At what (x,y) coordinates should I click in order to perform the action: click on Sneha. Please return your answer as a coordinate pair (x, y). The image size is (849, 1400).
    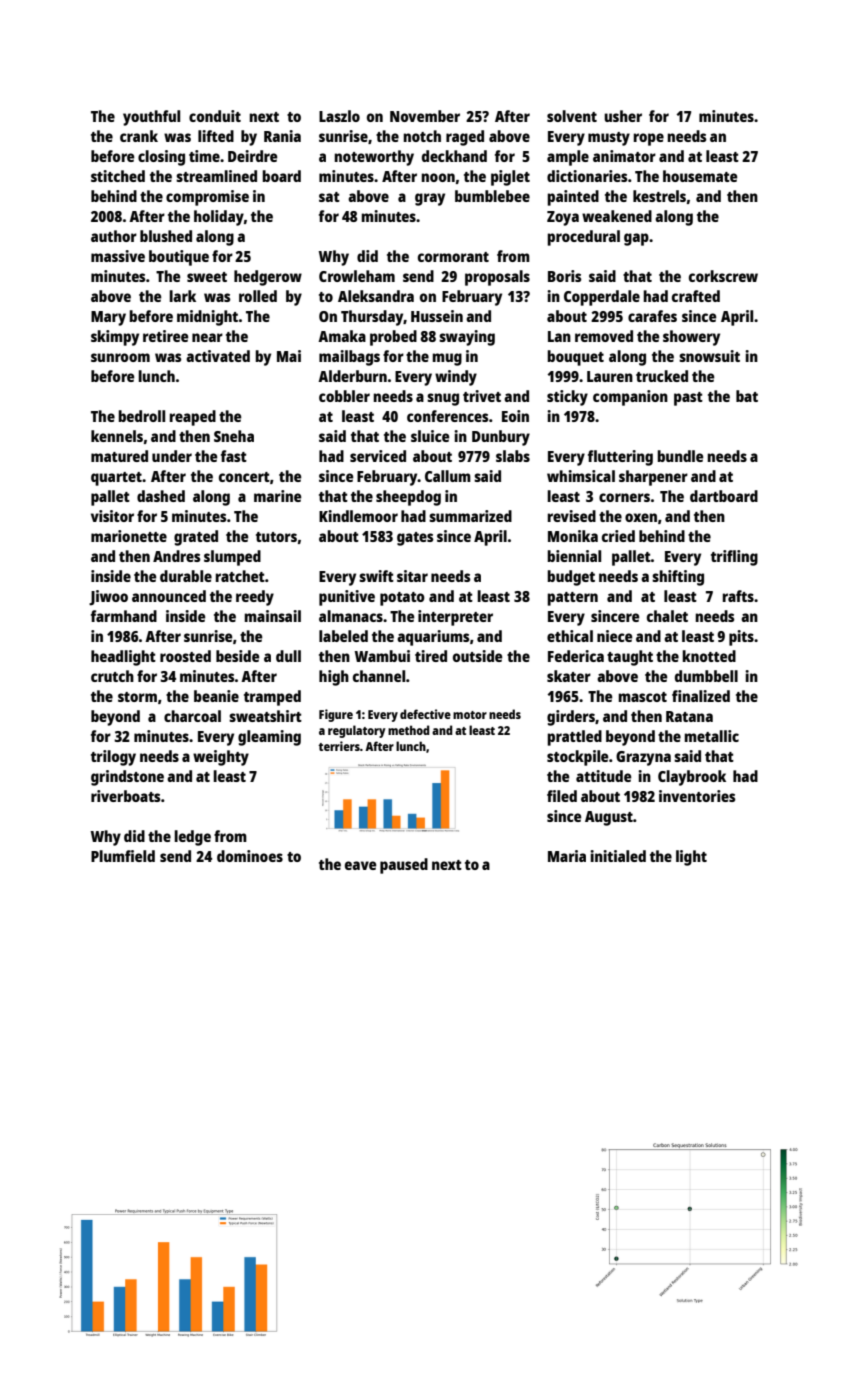
    Looking at the image, I should click on (234, 436).
